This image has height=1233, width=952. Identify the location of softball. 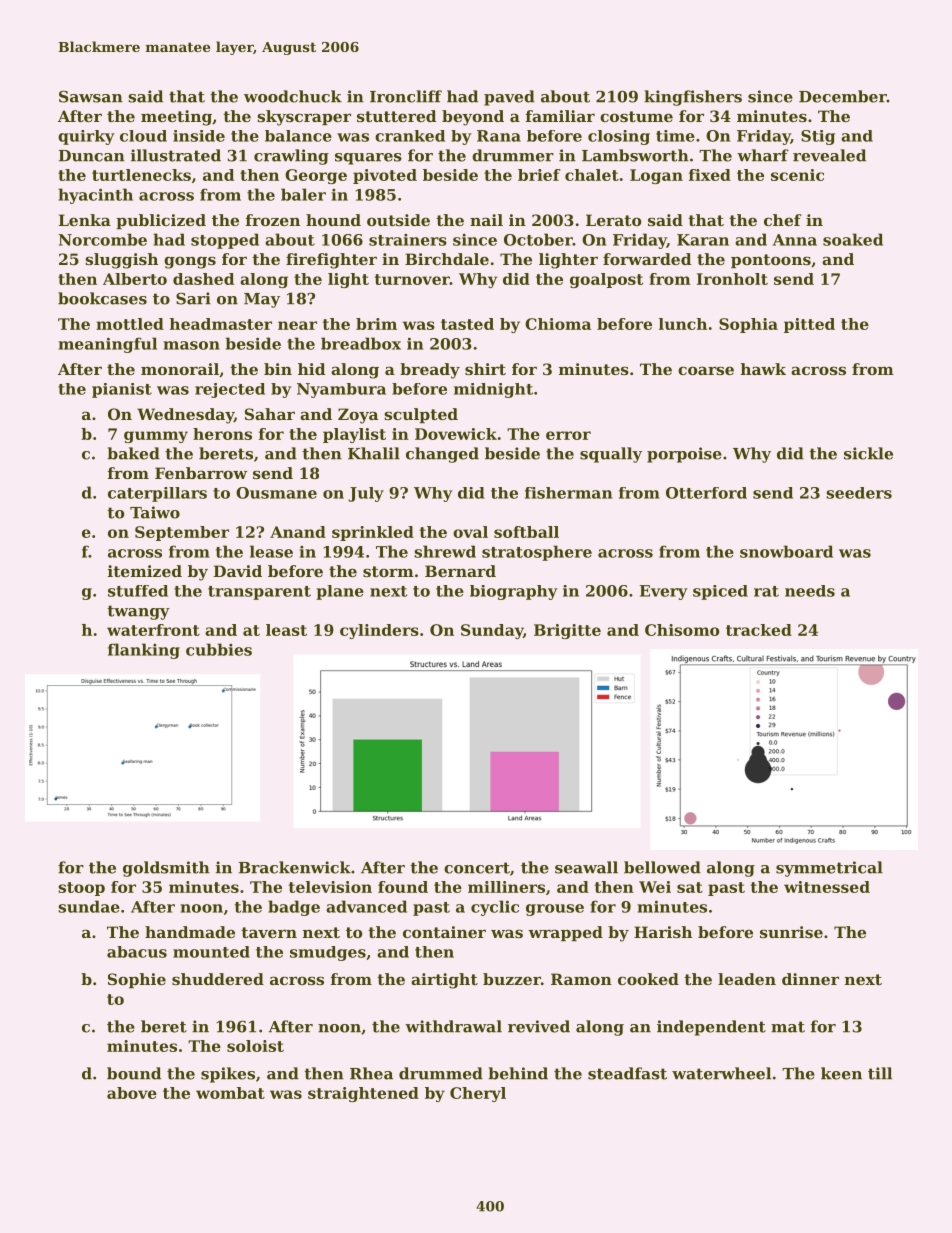
(526, 532).
